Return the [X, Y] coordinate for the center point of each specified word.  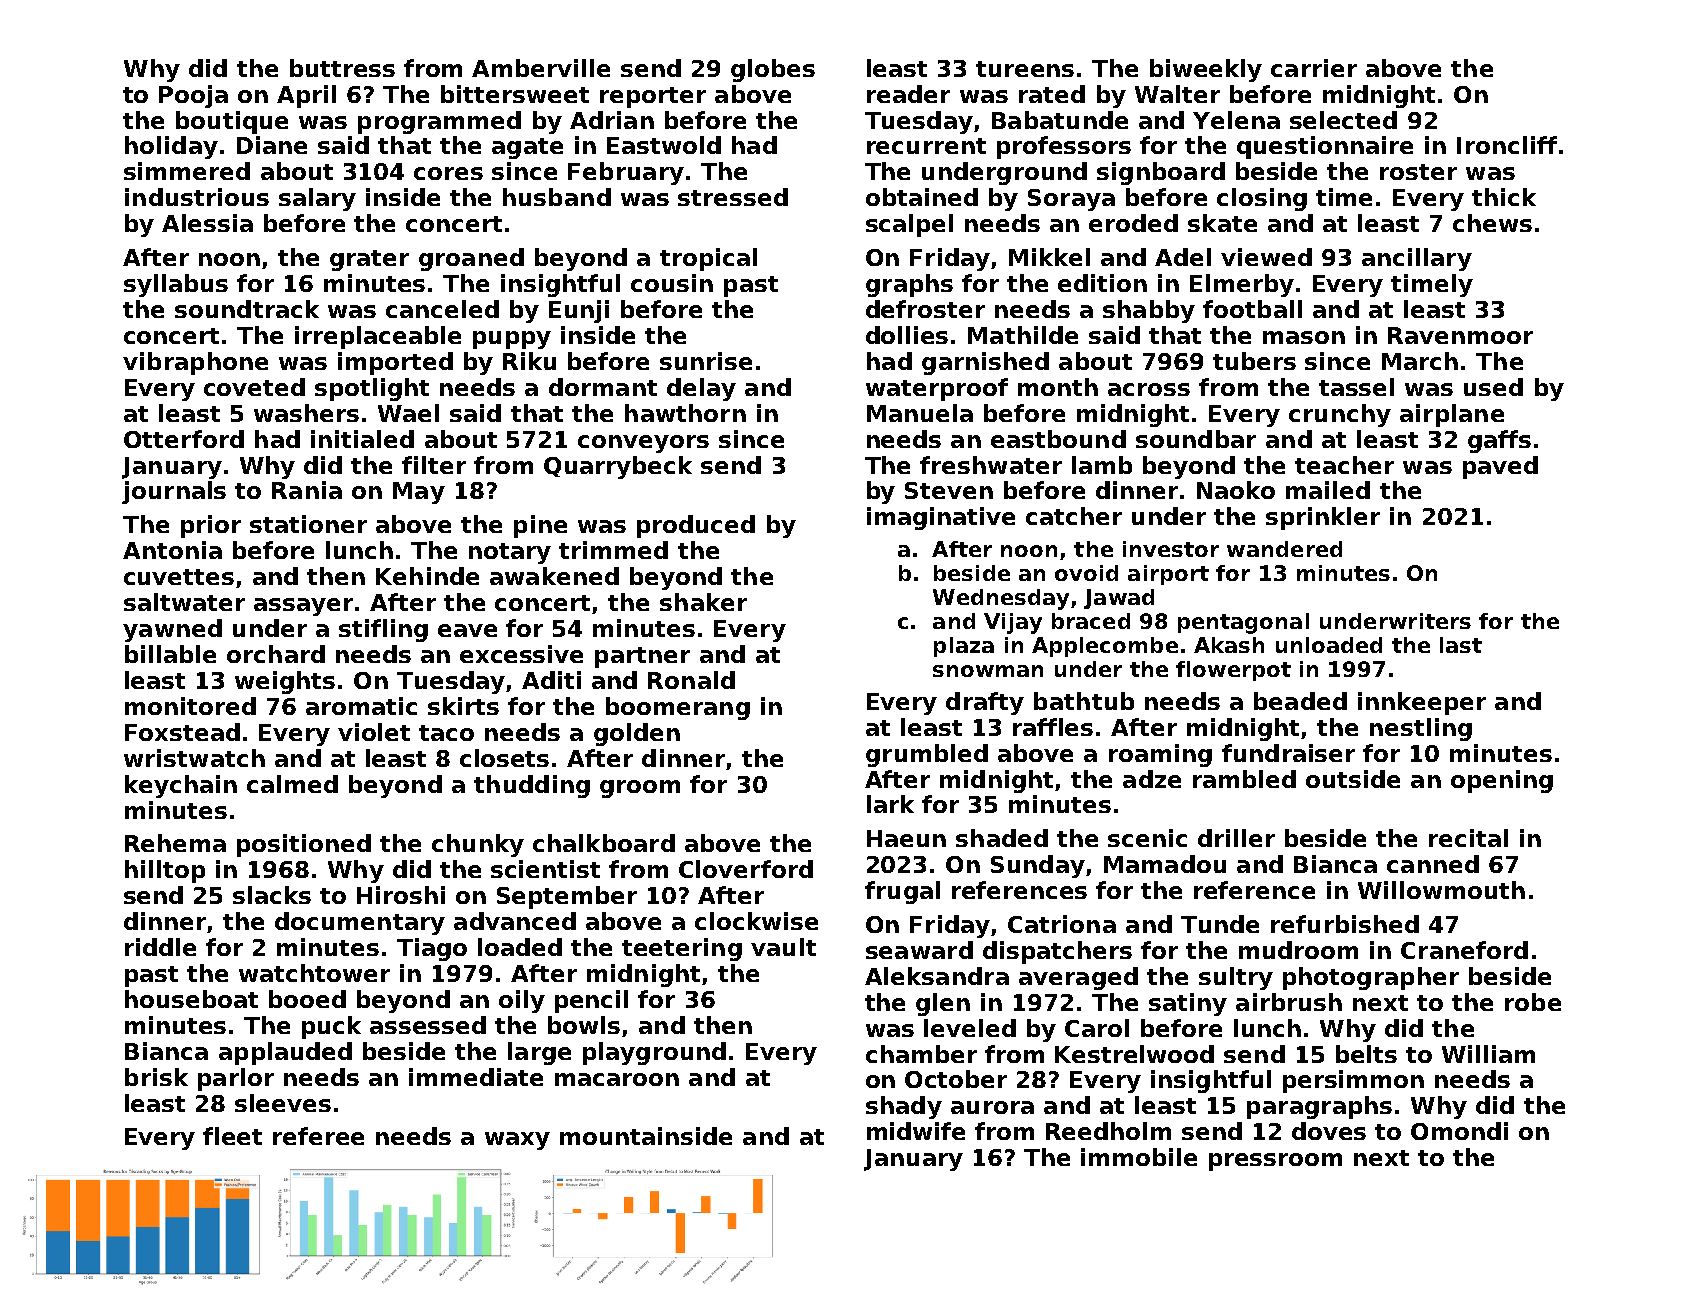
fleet [232, 1136]
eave [467, 630]
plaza [964, 647]
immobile [1139, 1157]
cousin [672, 283]
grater [369, 260]
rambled [1244, 779]
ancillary [1417, 259]
